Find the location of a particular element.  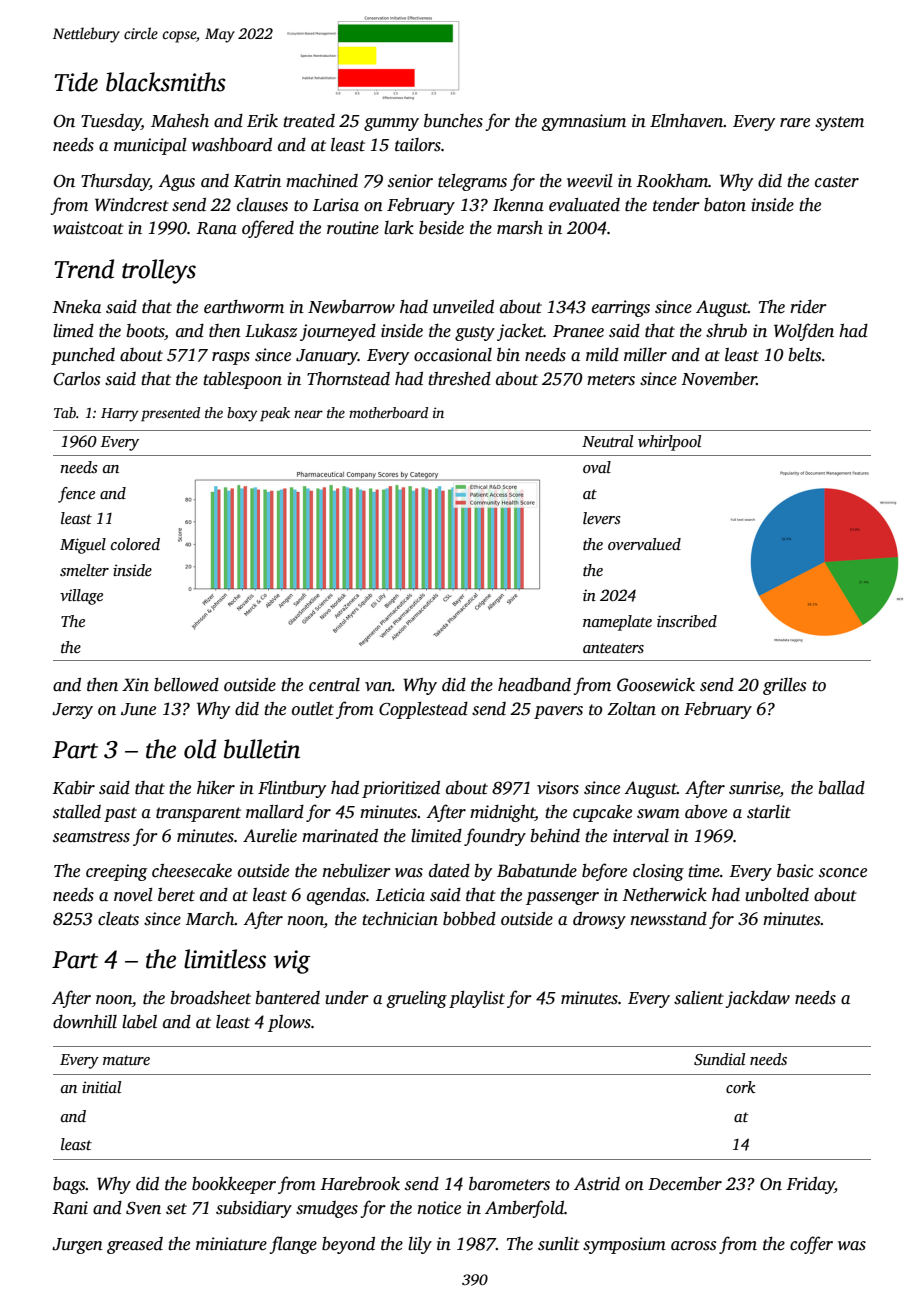

boxy is located at coordinates (242, 414).
